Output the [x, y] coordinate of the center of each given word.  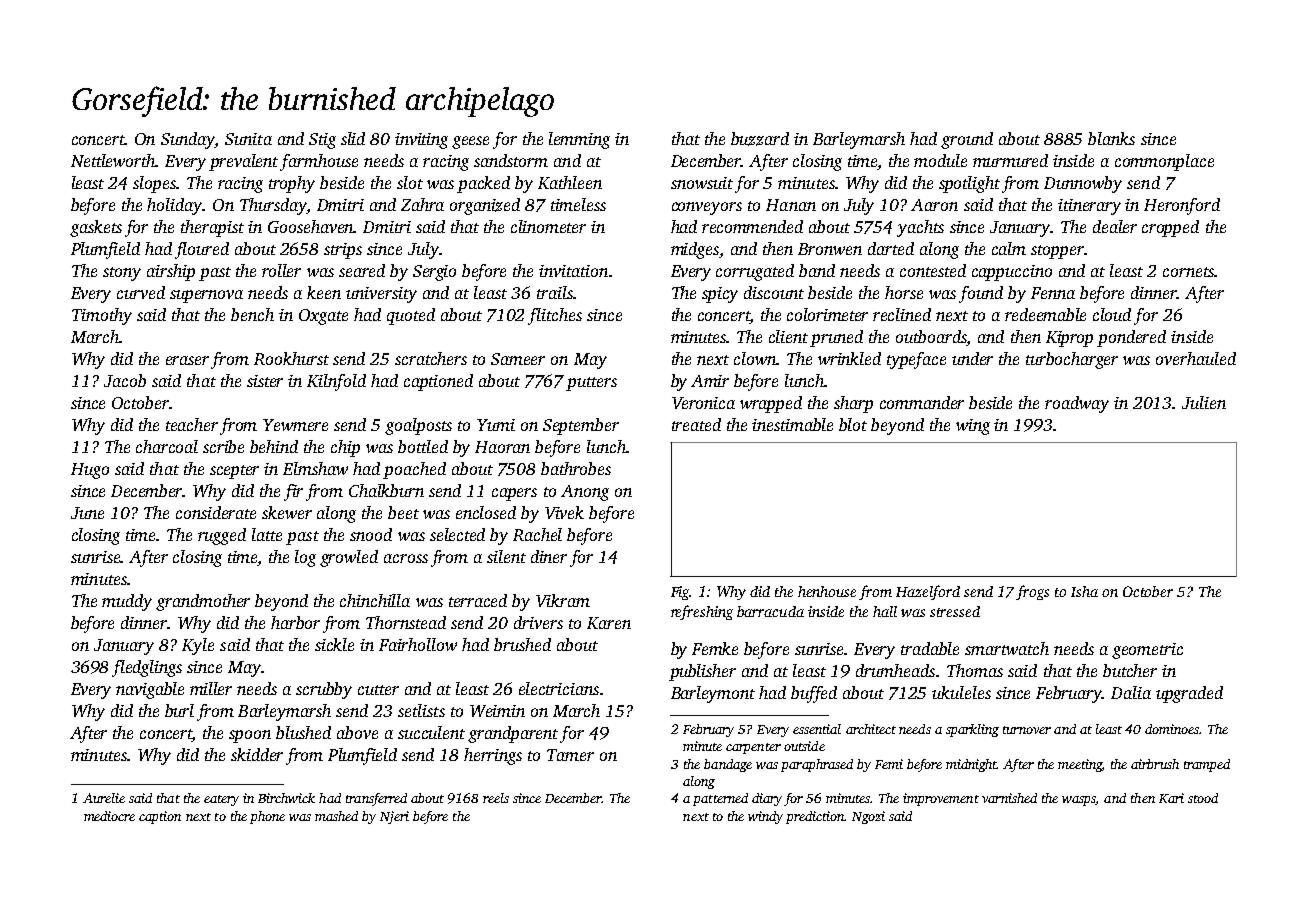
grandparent [513, 734]
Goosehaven [311, 226]
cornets [1188, 272]
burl [179, 710]
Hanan [791, 205]
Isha [1084, 591]
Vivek [564, 512]
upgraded [1189, 694]
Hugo [90, 471]
